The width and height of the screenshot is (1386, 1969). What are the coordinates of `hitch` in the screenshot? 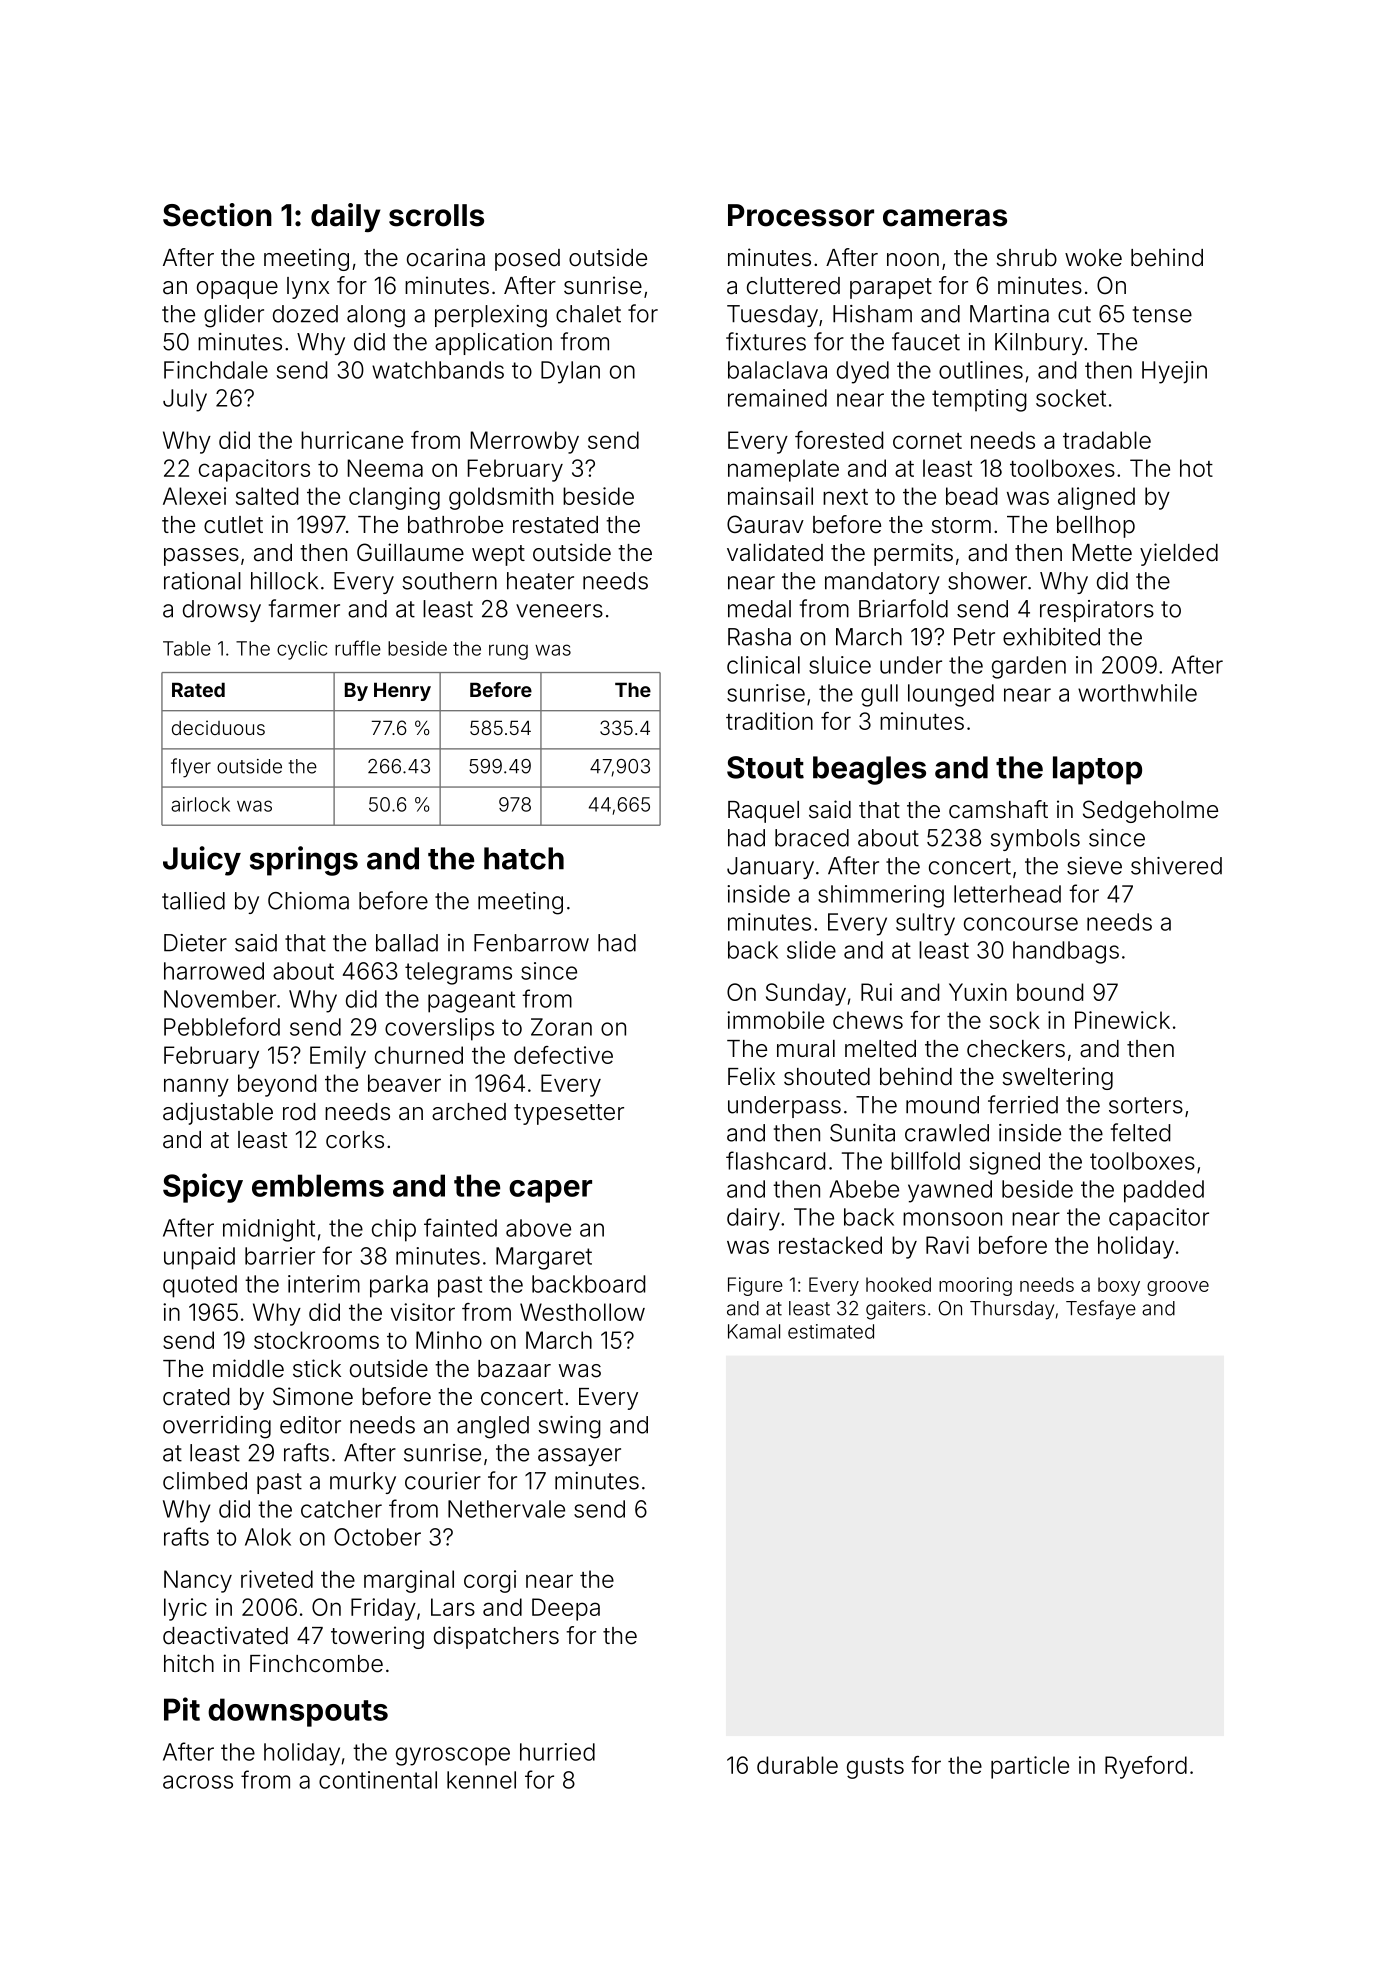 It's located at (189, 1663).
